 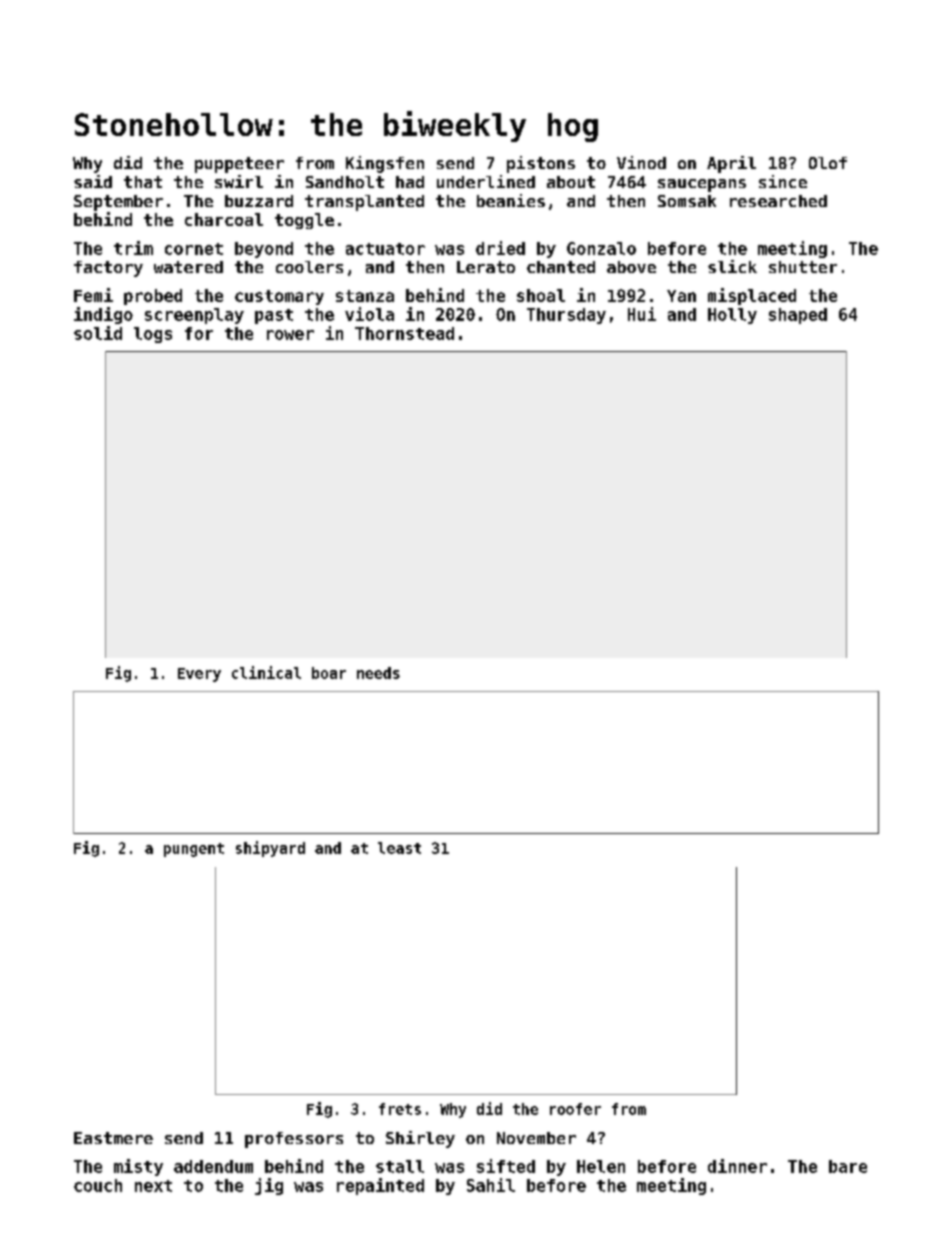 I want to click on roofer, so click(x=575, y=1109).
